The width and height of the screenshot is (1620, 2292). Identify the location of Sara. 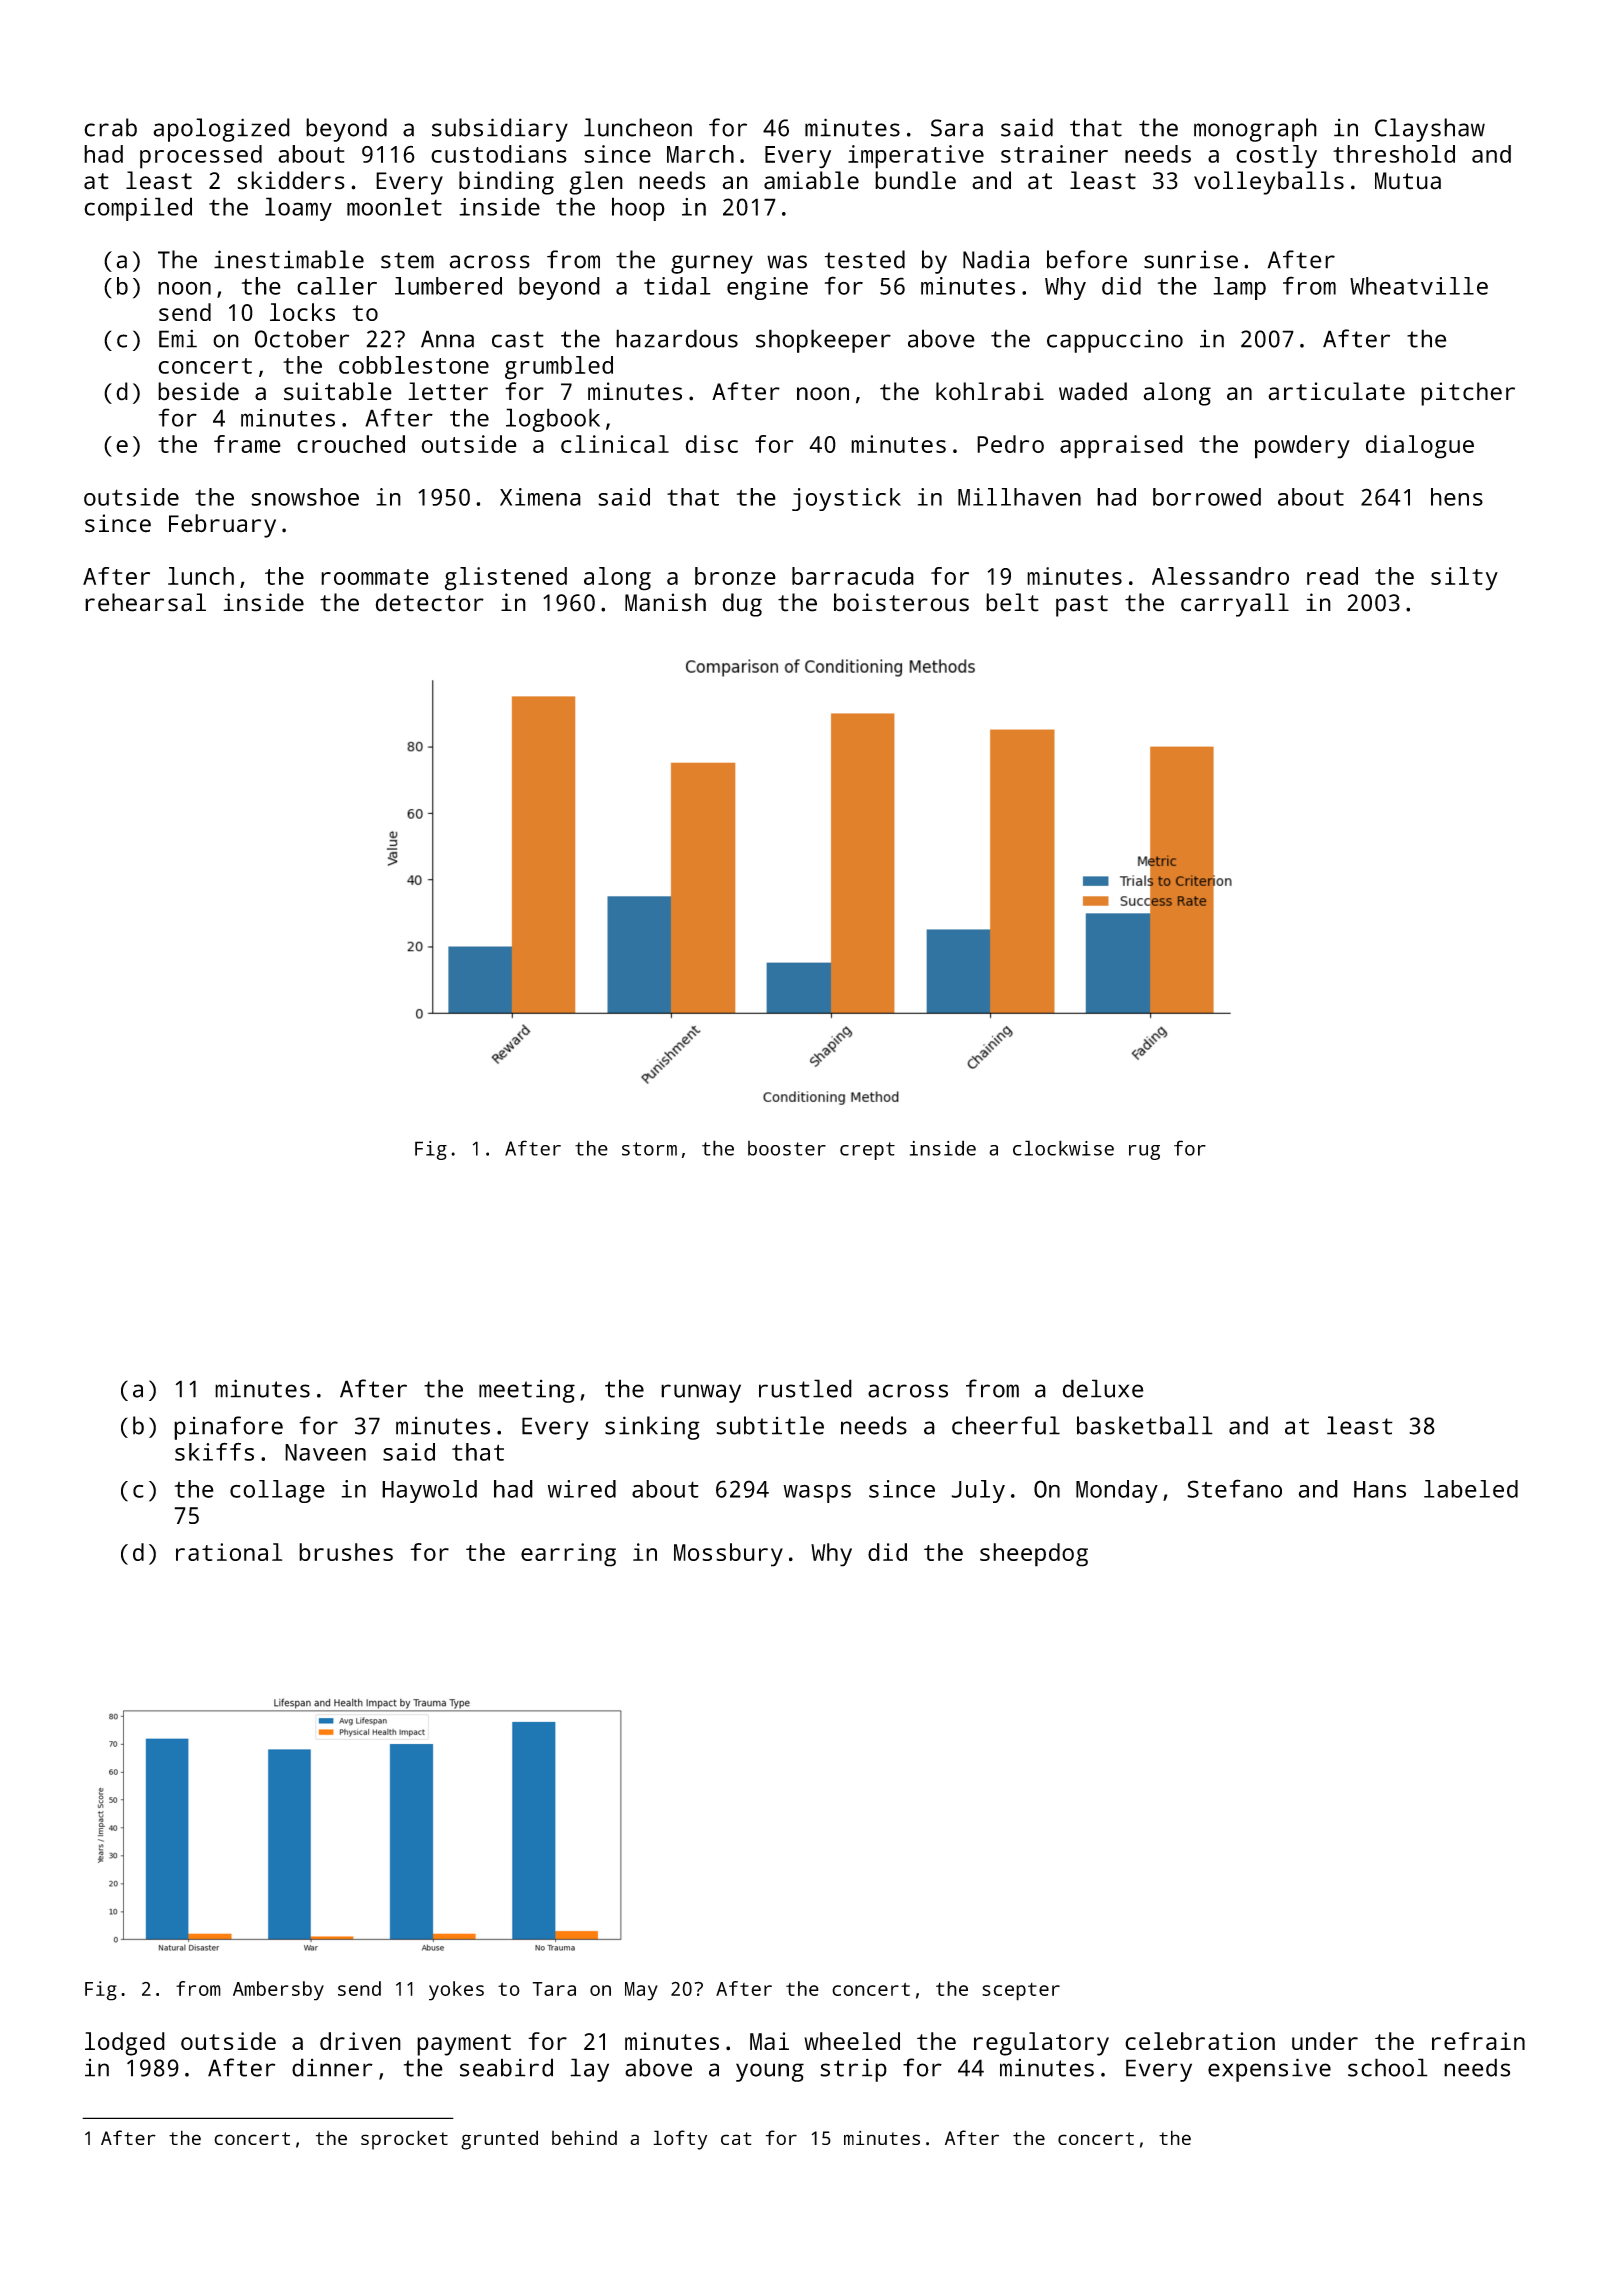
(957, 128).
